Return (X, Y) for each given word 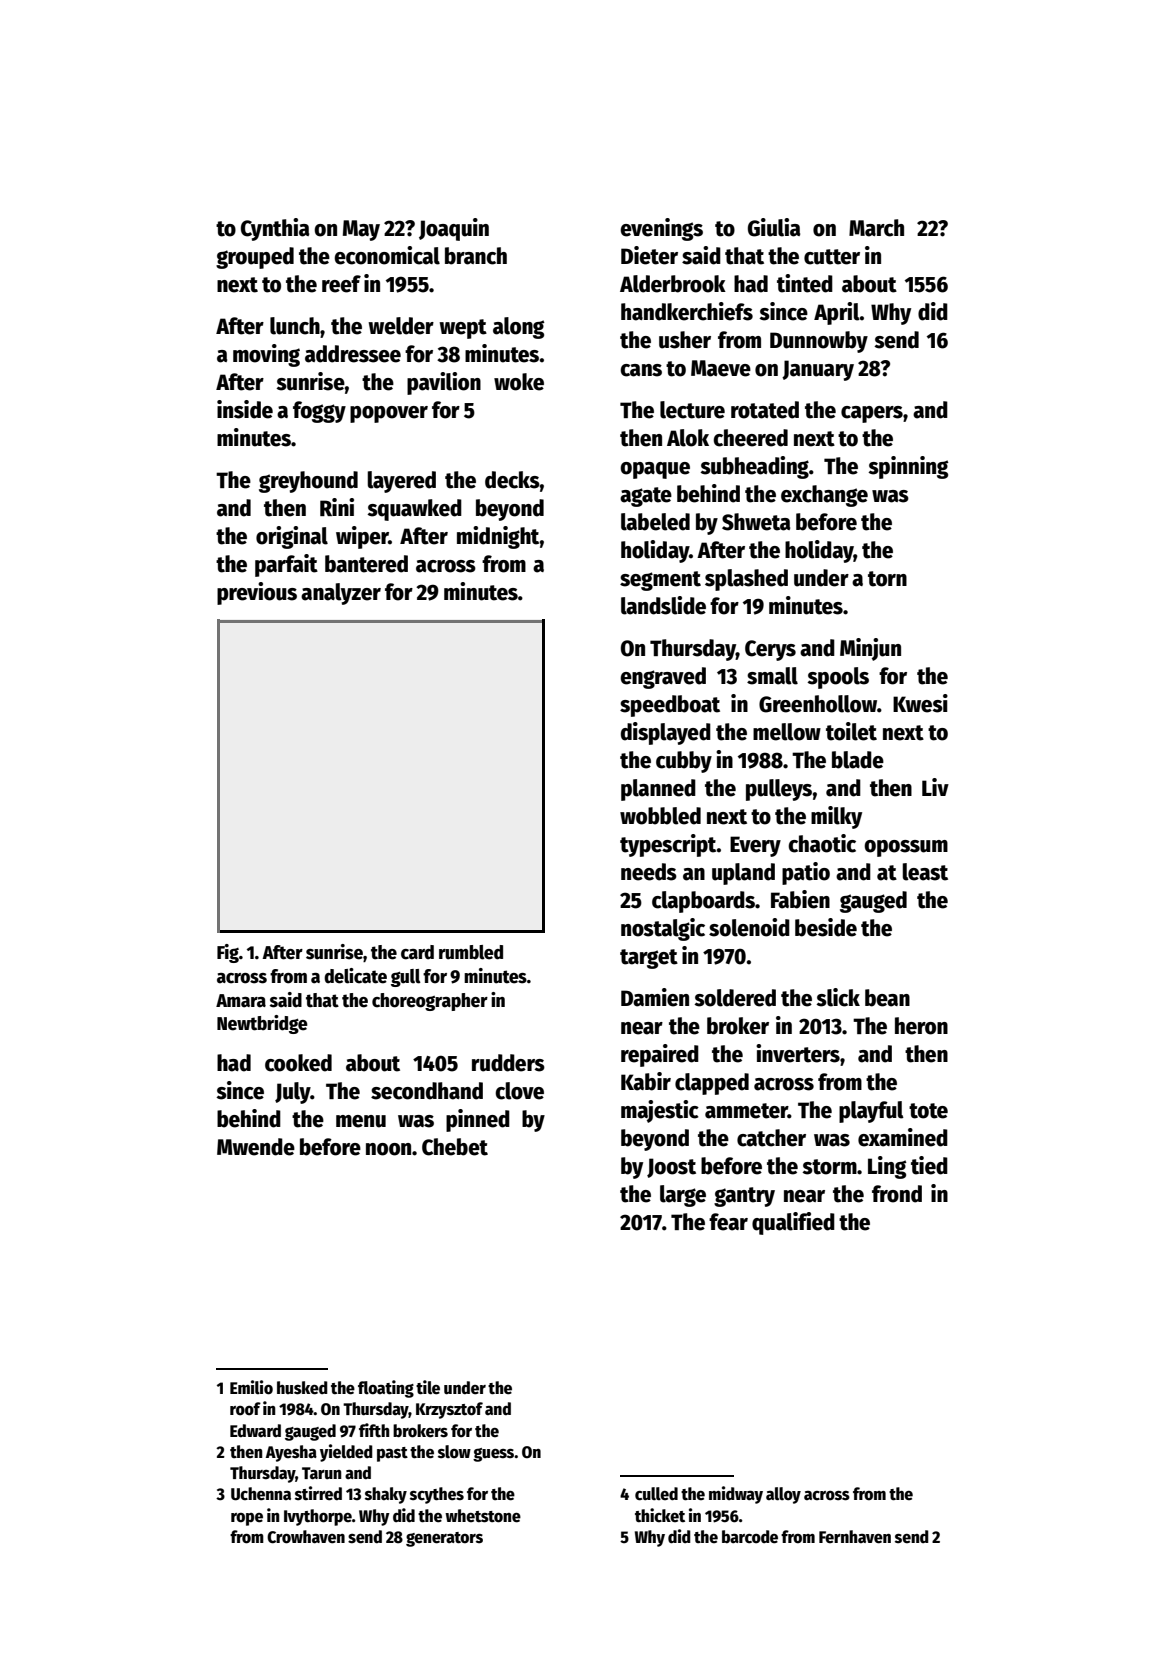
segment (660, 581)
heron (921, 1026)
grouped (255, 258)
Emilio (251, 1387)
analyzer (341, 594)
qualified (793, 1223)
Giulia (774, 227)
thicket (660, 1515)
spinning (908, 467)
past (392, 1454)
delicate (355, 976)
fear (728, 1222)
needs (649, 872)
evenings (661, 229)
